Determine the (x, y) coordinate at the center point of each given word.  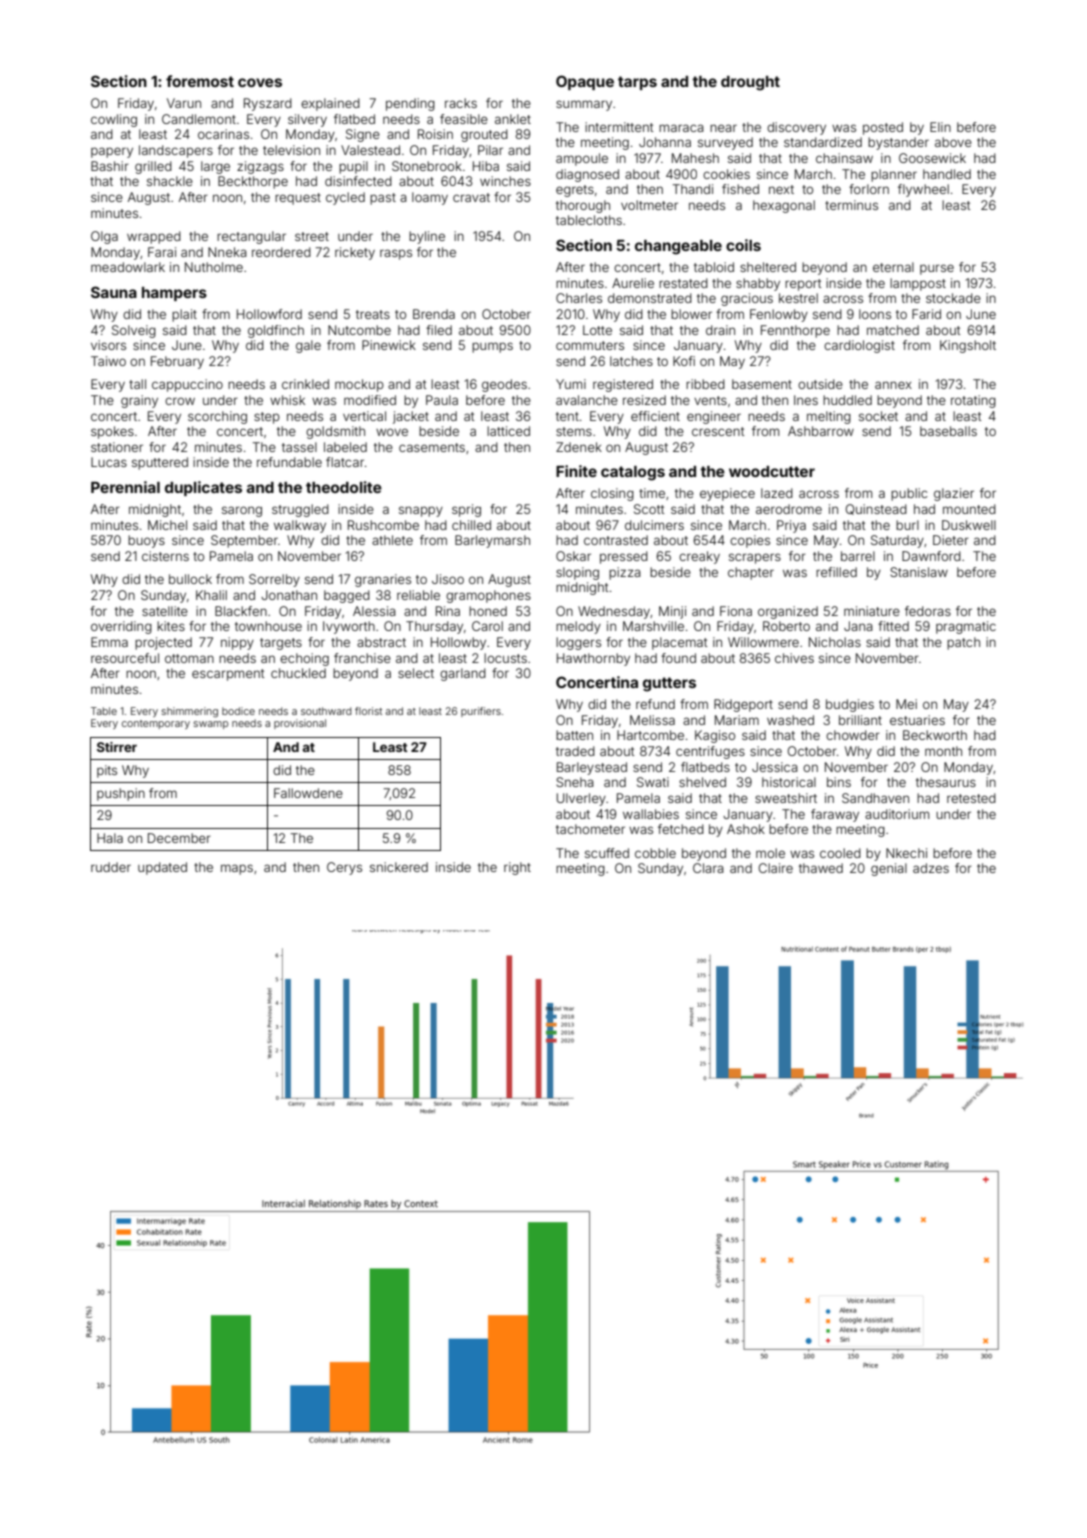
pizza (625, 573)
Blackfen (241, 611)
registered (623, 385)
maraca (681, 128)
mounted (969, 509)
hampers (174, 294)
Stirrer (117, 747)
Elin (940, 127)
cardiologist (859, 346)
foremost (200, 81)
